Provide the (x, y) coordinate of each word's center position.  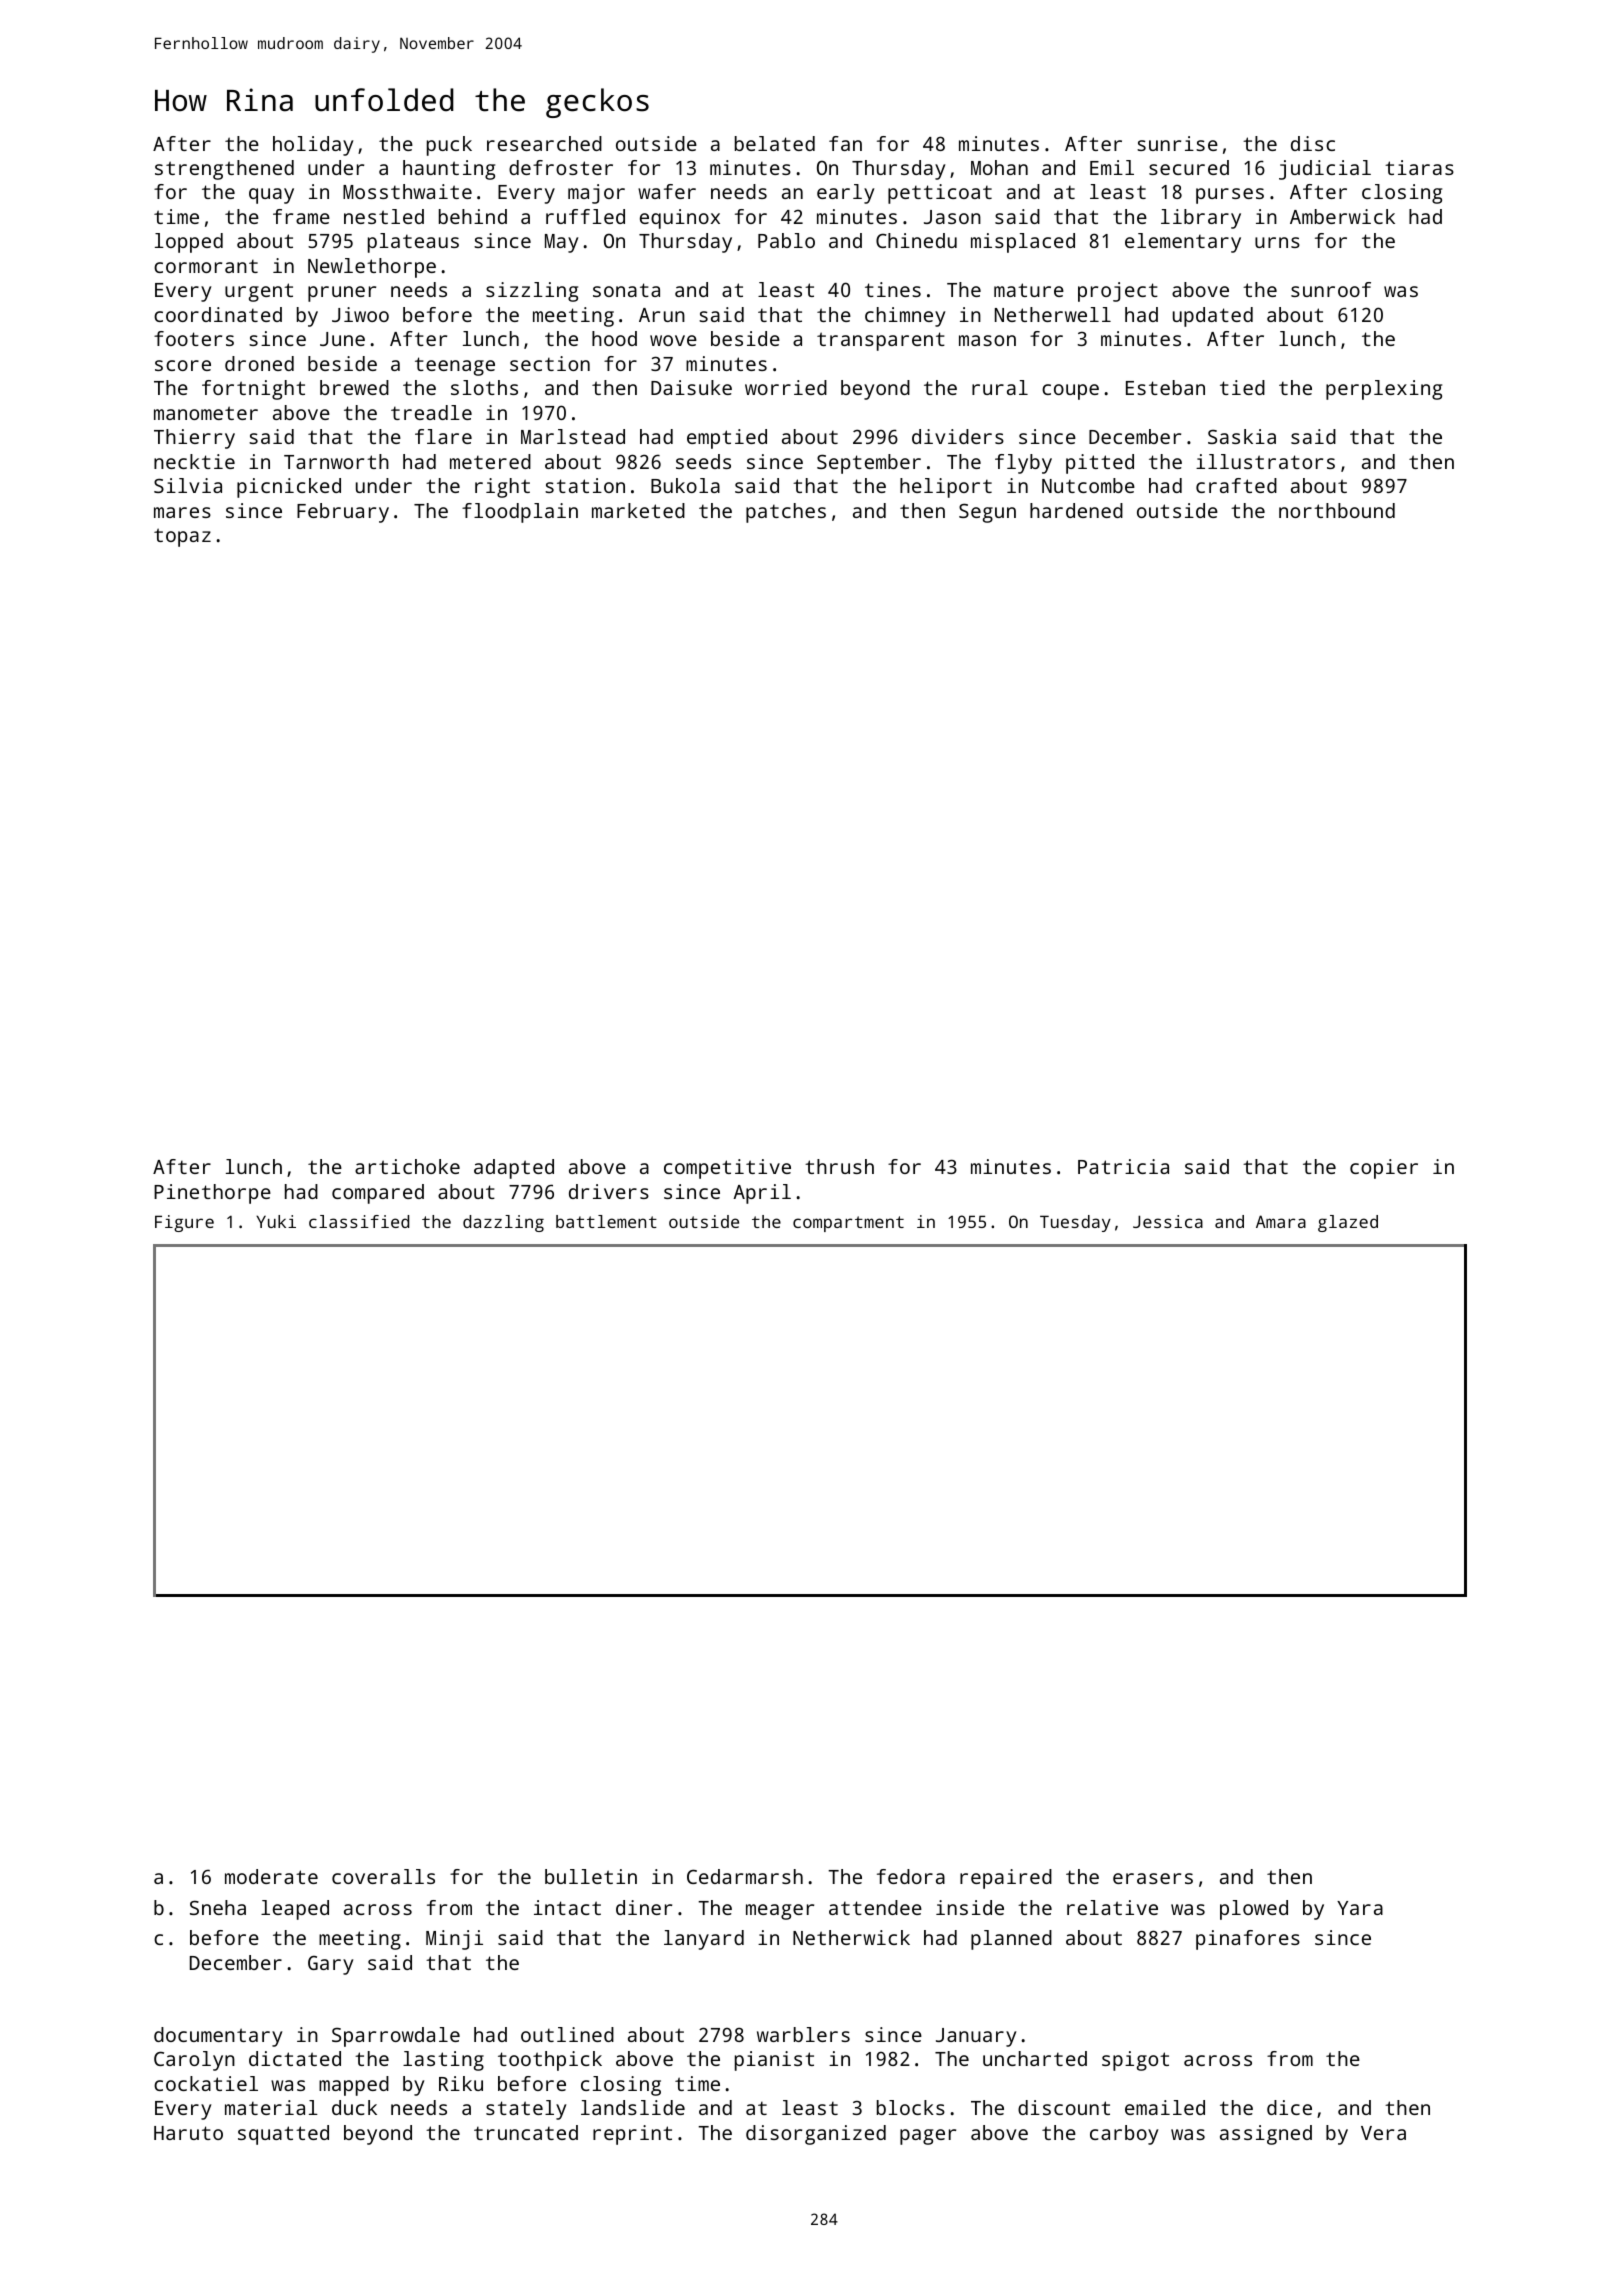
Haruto (188, 2133)
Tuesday (1075, 1223)
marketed (638, 510)
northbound (1337, 510)
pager (928, 2137)
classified (359, 1221)
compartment (848, 1224)
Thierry (194, 439)
